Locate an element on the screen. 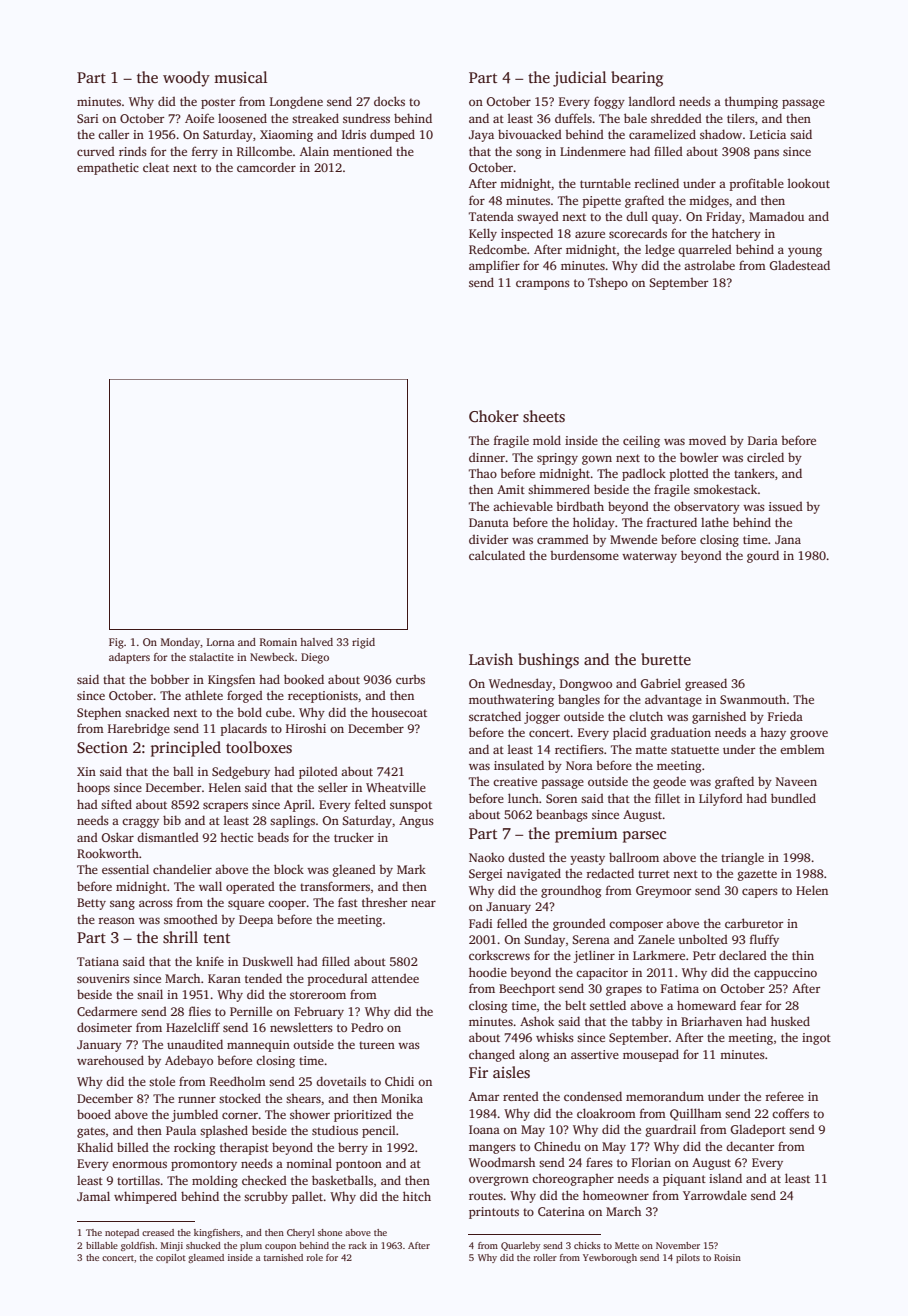  flies is located at coordinates (200, 1011).
